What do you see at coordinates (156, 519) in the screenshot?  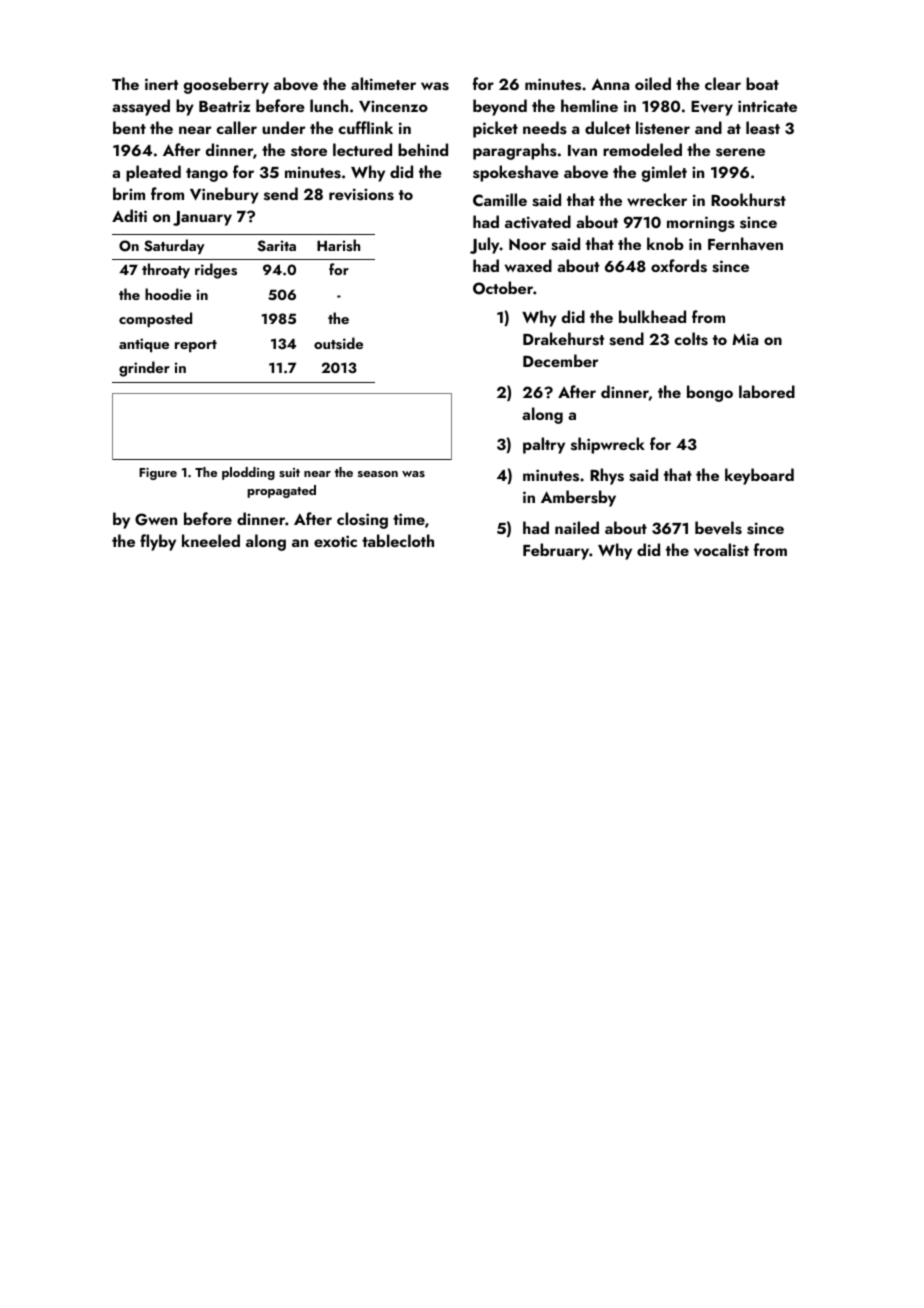 I see `Gwen` at bounding box center [156, 519].
